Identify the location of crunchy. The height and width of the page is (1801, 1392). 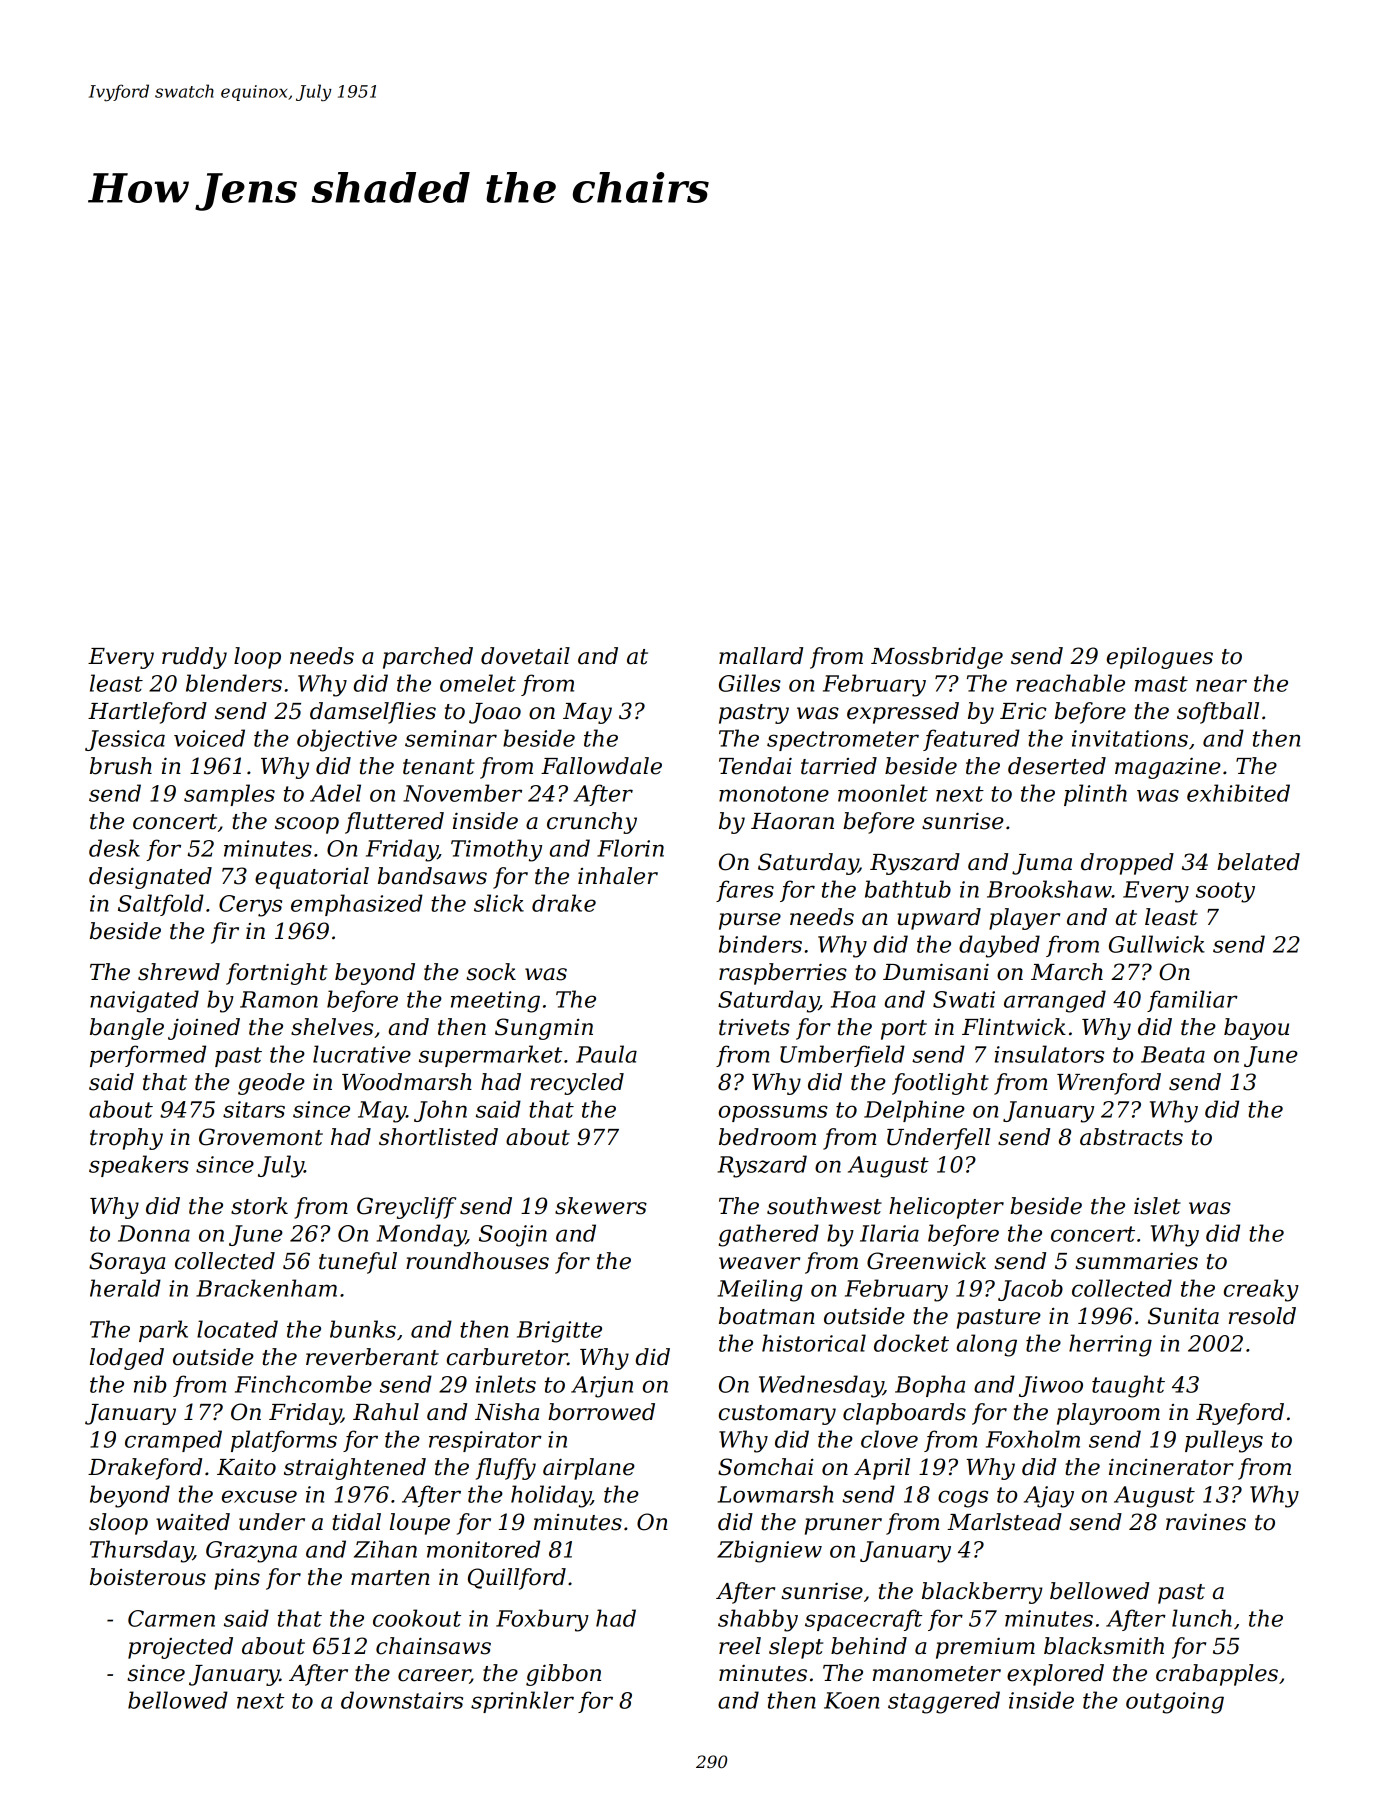
(592, 823).
